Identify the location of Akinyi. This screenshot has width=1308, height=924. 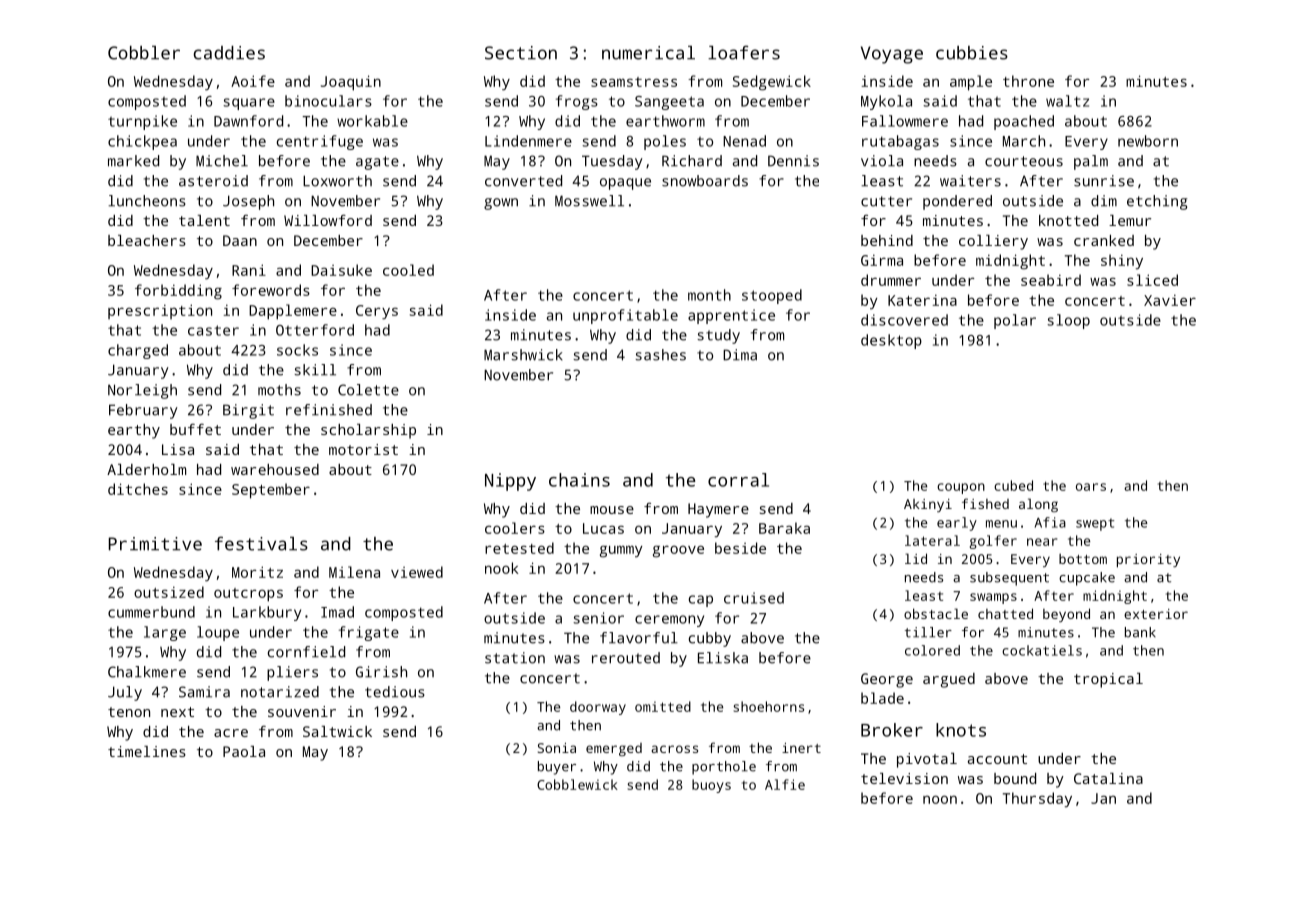
(928, 505).
